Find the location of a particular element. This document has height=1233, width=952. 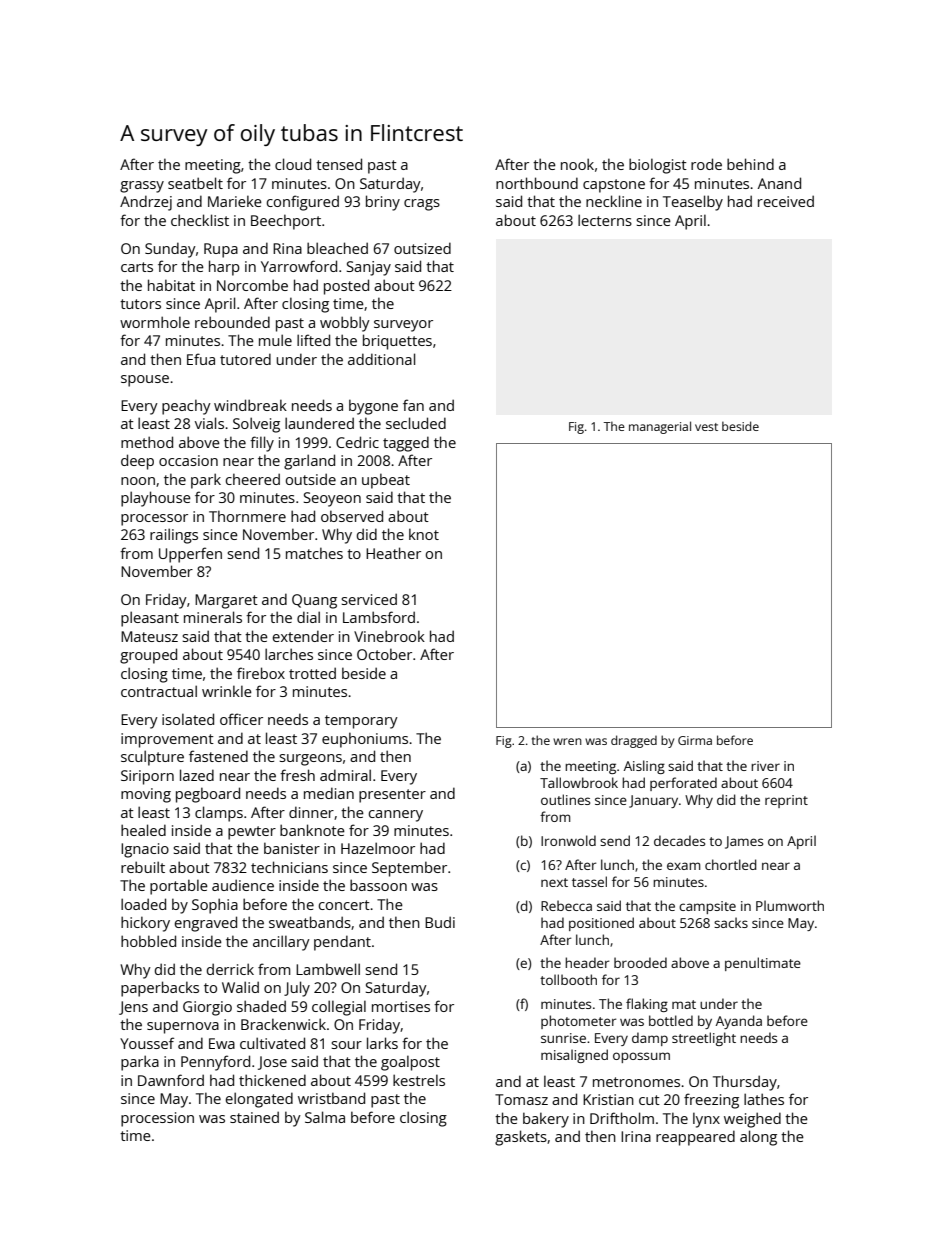

vest is located at coordinates (706, 427).
